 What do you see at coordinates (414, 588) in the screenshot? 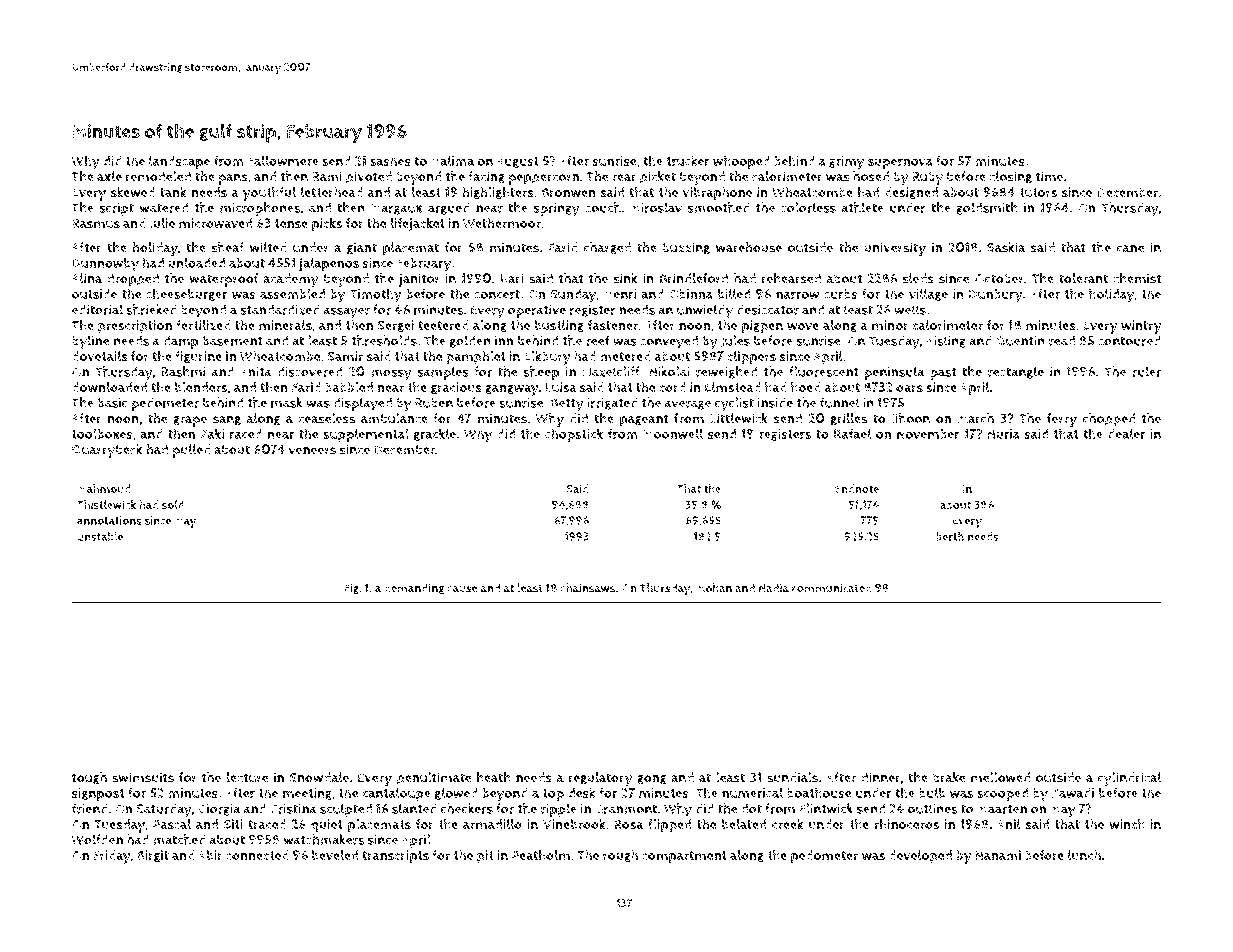
I see `demanding` at bounding box center [414, 588].
